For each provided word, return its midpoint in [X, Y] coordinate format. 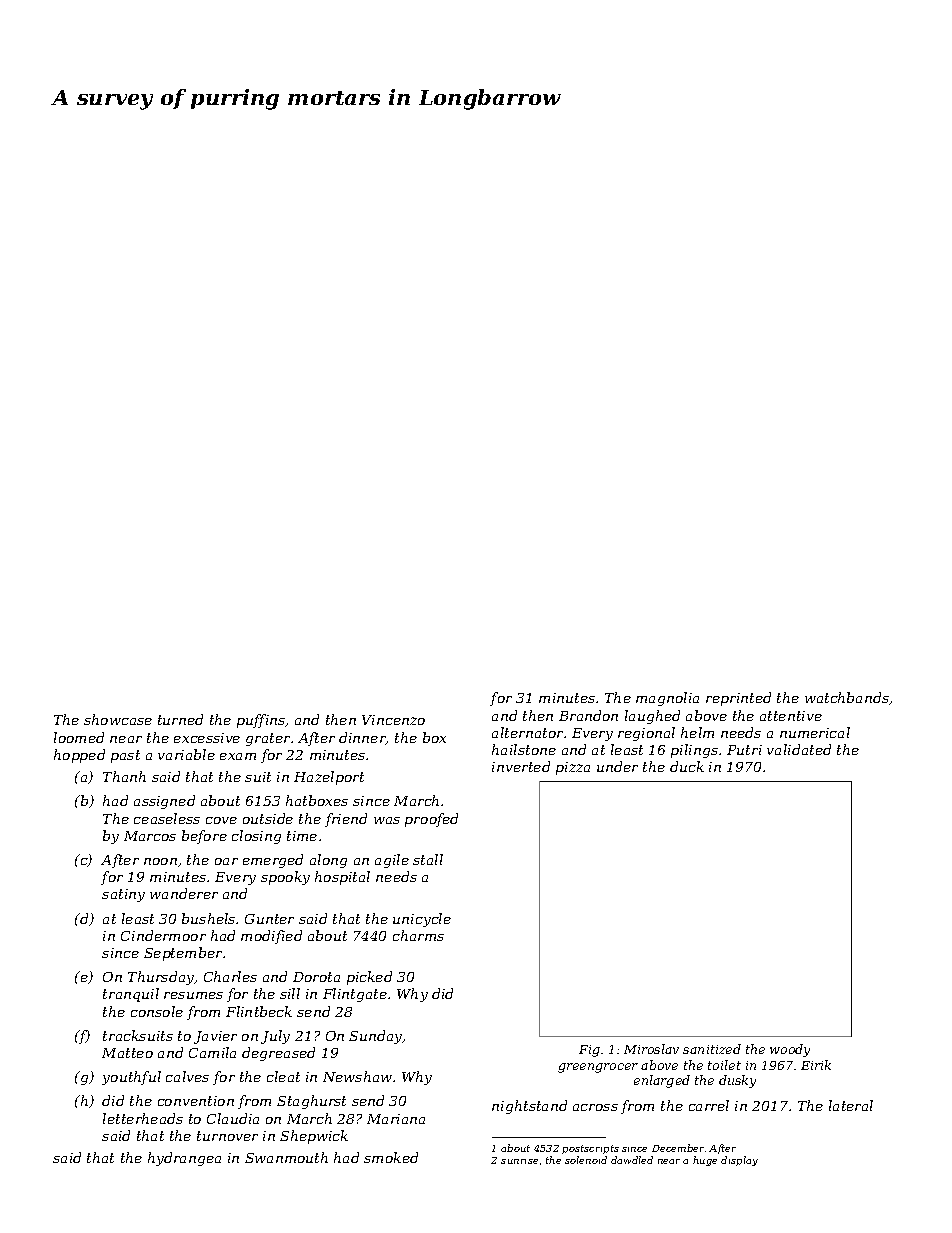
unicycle [422, 920]
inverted [521, 766]
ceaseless [167, 818]
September [183, 954]
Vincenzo [393, 720]
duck [687, 766]
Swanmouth [286, 1157]
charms [418, 935]
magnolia [667, 699]
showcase [118, 719]
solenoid [586, 1160]
